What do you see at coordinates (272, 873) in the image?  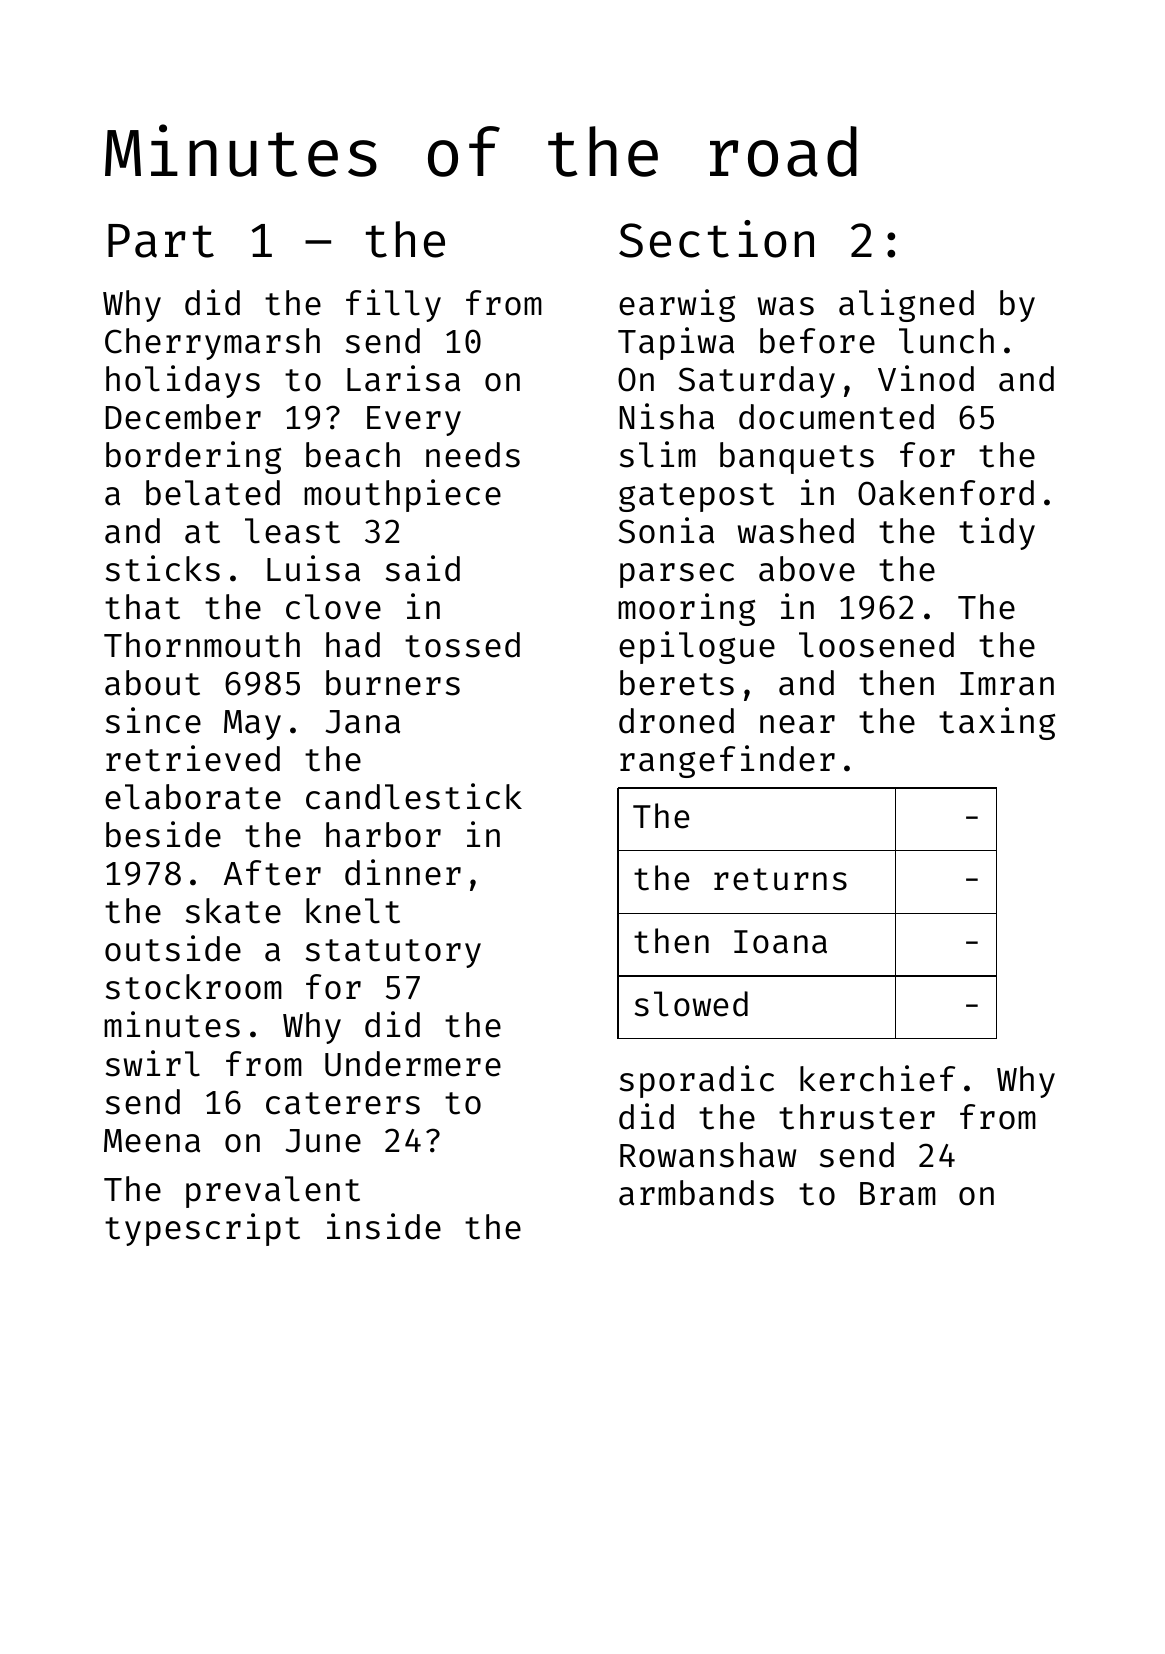 I see `After` at bounding box center [272, 873].
